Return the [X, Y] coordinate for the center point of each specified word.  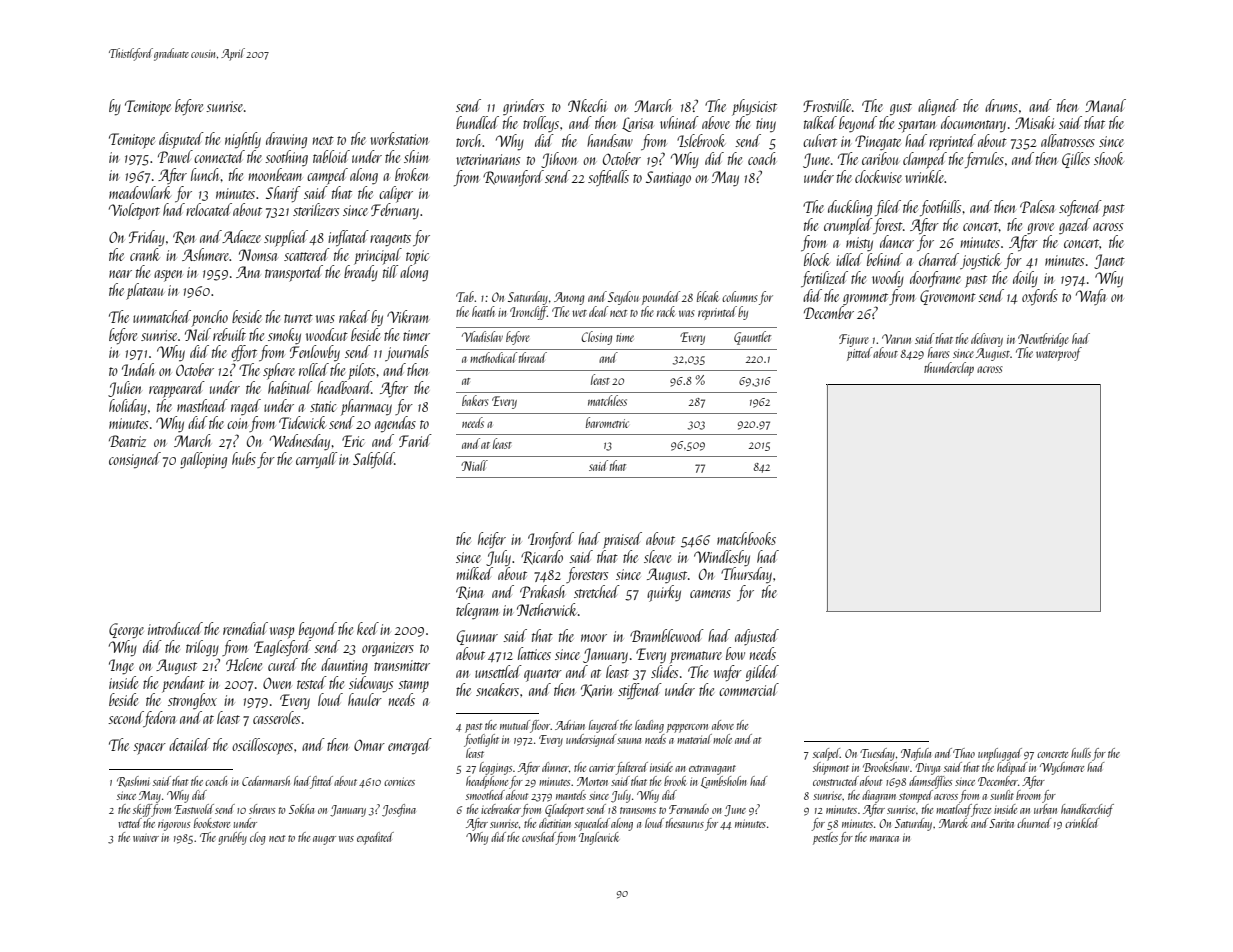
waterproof [1059, 354]
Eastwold [194, 809]
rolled [314, 369]
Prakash [542, 591]
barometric [607, 422]
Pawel [175, 156]
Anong [569, 298]
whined [679, 122]
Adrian [570, 725]
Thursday [746, 575]
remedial [245, 628]
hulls [1081, 753]
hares [939, 352]
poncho [210, 318]
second [126, 719]
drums [1001, 105]
